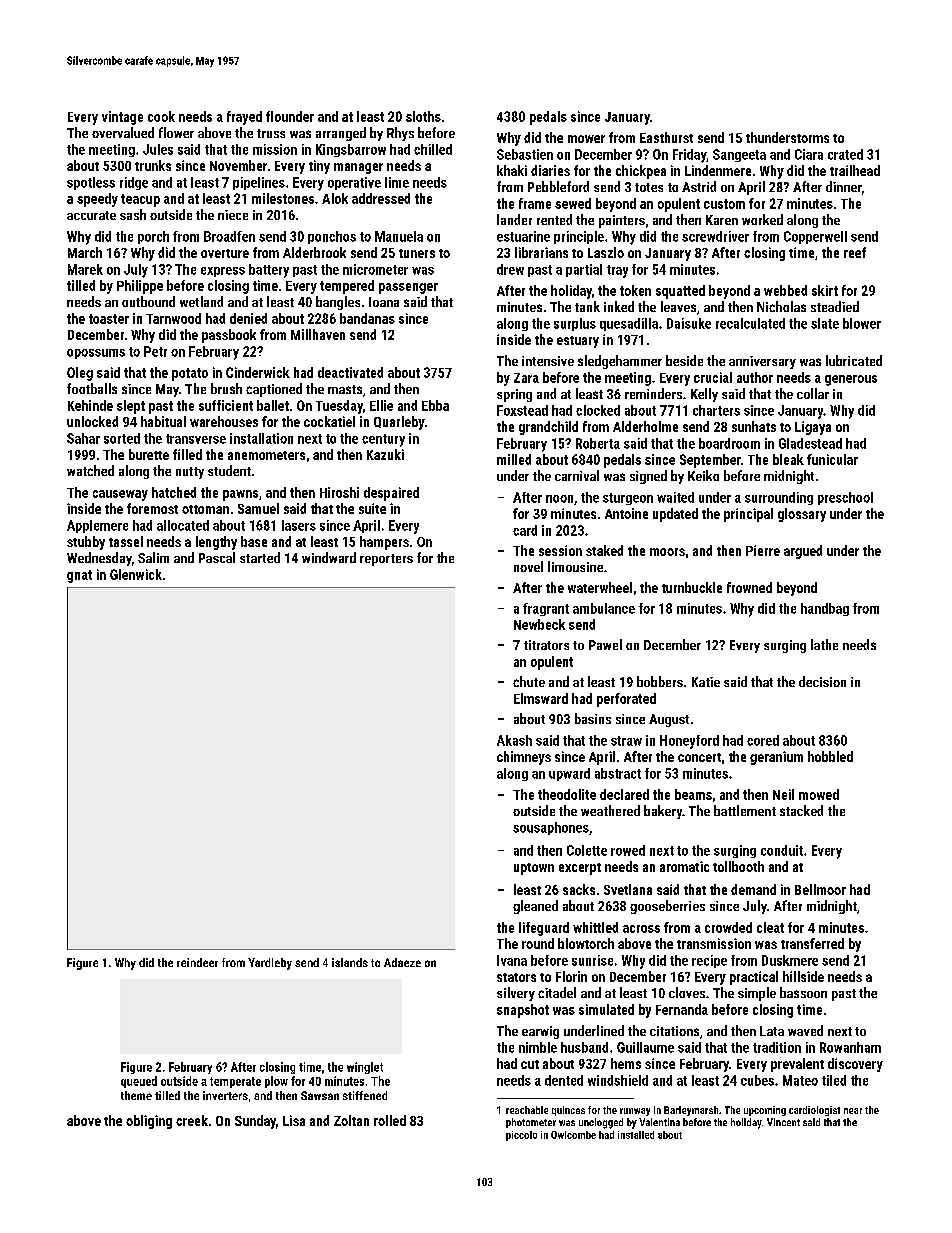  I want to click on gnat, so click(79, 576).
